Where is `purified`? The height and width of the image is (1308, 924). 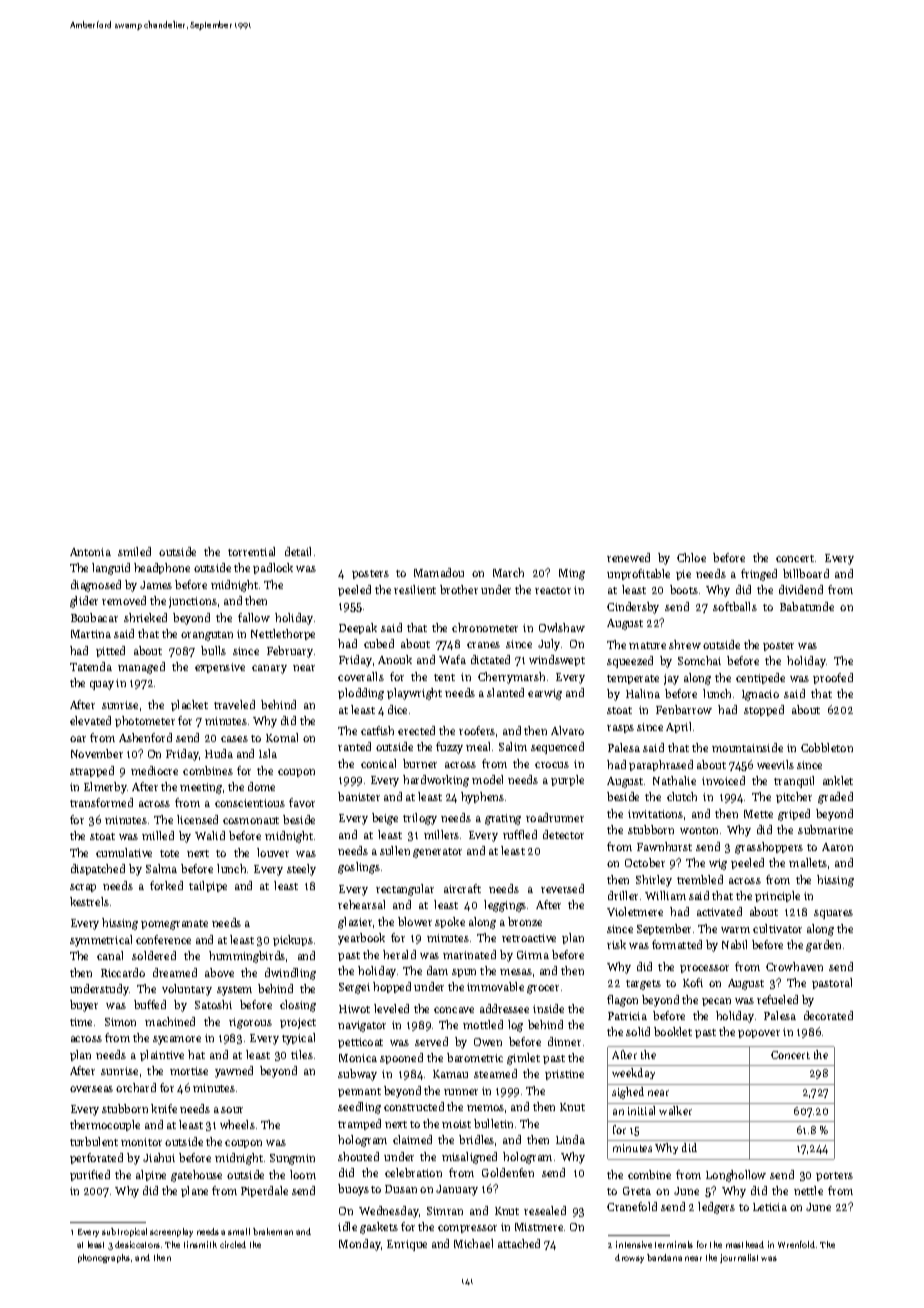 purified is located at coordinates (90, 1175).
